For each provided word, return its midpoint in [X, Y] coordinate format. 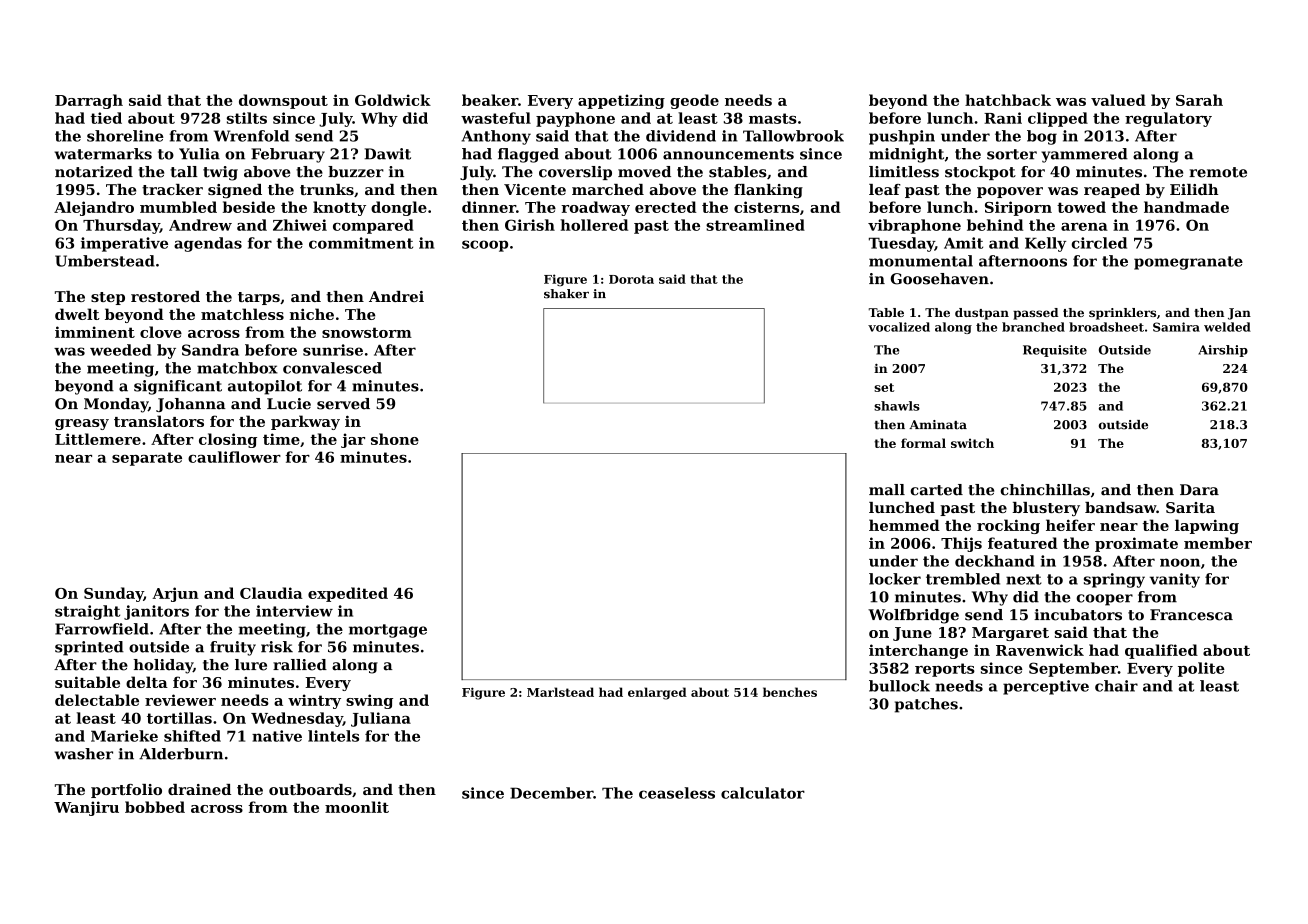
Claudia [271, 593]
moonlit [357, 807]
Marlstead [560, 692]
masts [773, 118]
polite [1201, 669]
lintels [333, 736]
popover [1010, 192]
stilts [247, 118]
